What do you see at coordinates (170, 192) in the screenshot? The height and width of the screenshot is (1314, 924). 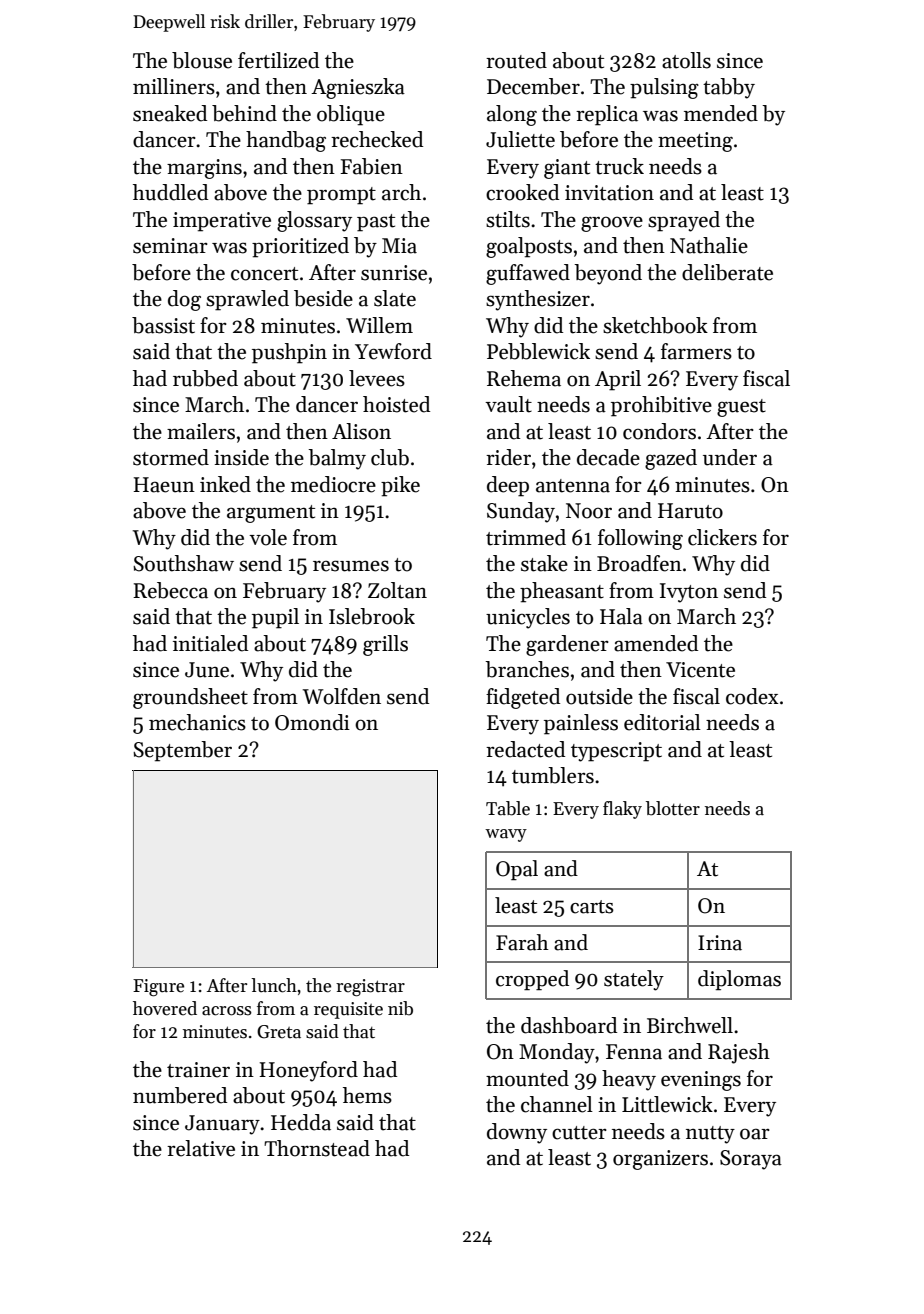 I see `huddled` at bounding box center [170, 192].
